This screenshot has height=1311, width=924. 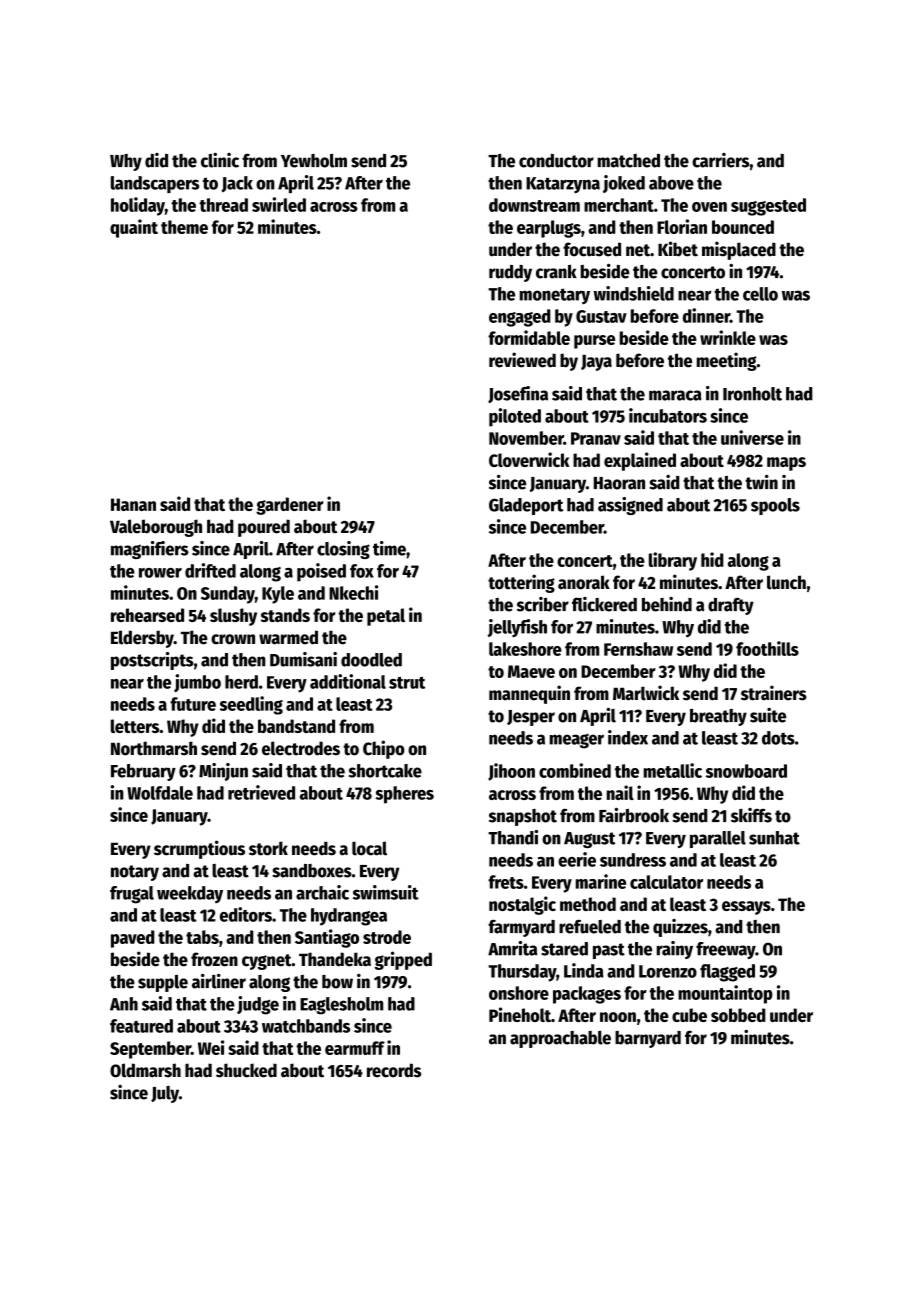 I want to click on clinic, so click(x=220, y=160).
